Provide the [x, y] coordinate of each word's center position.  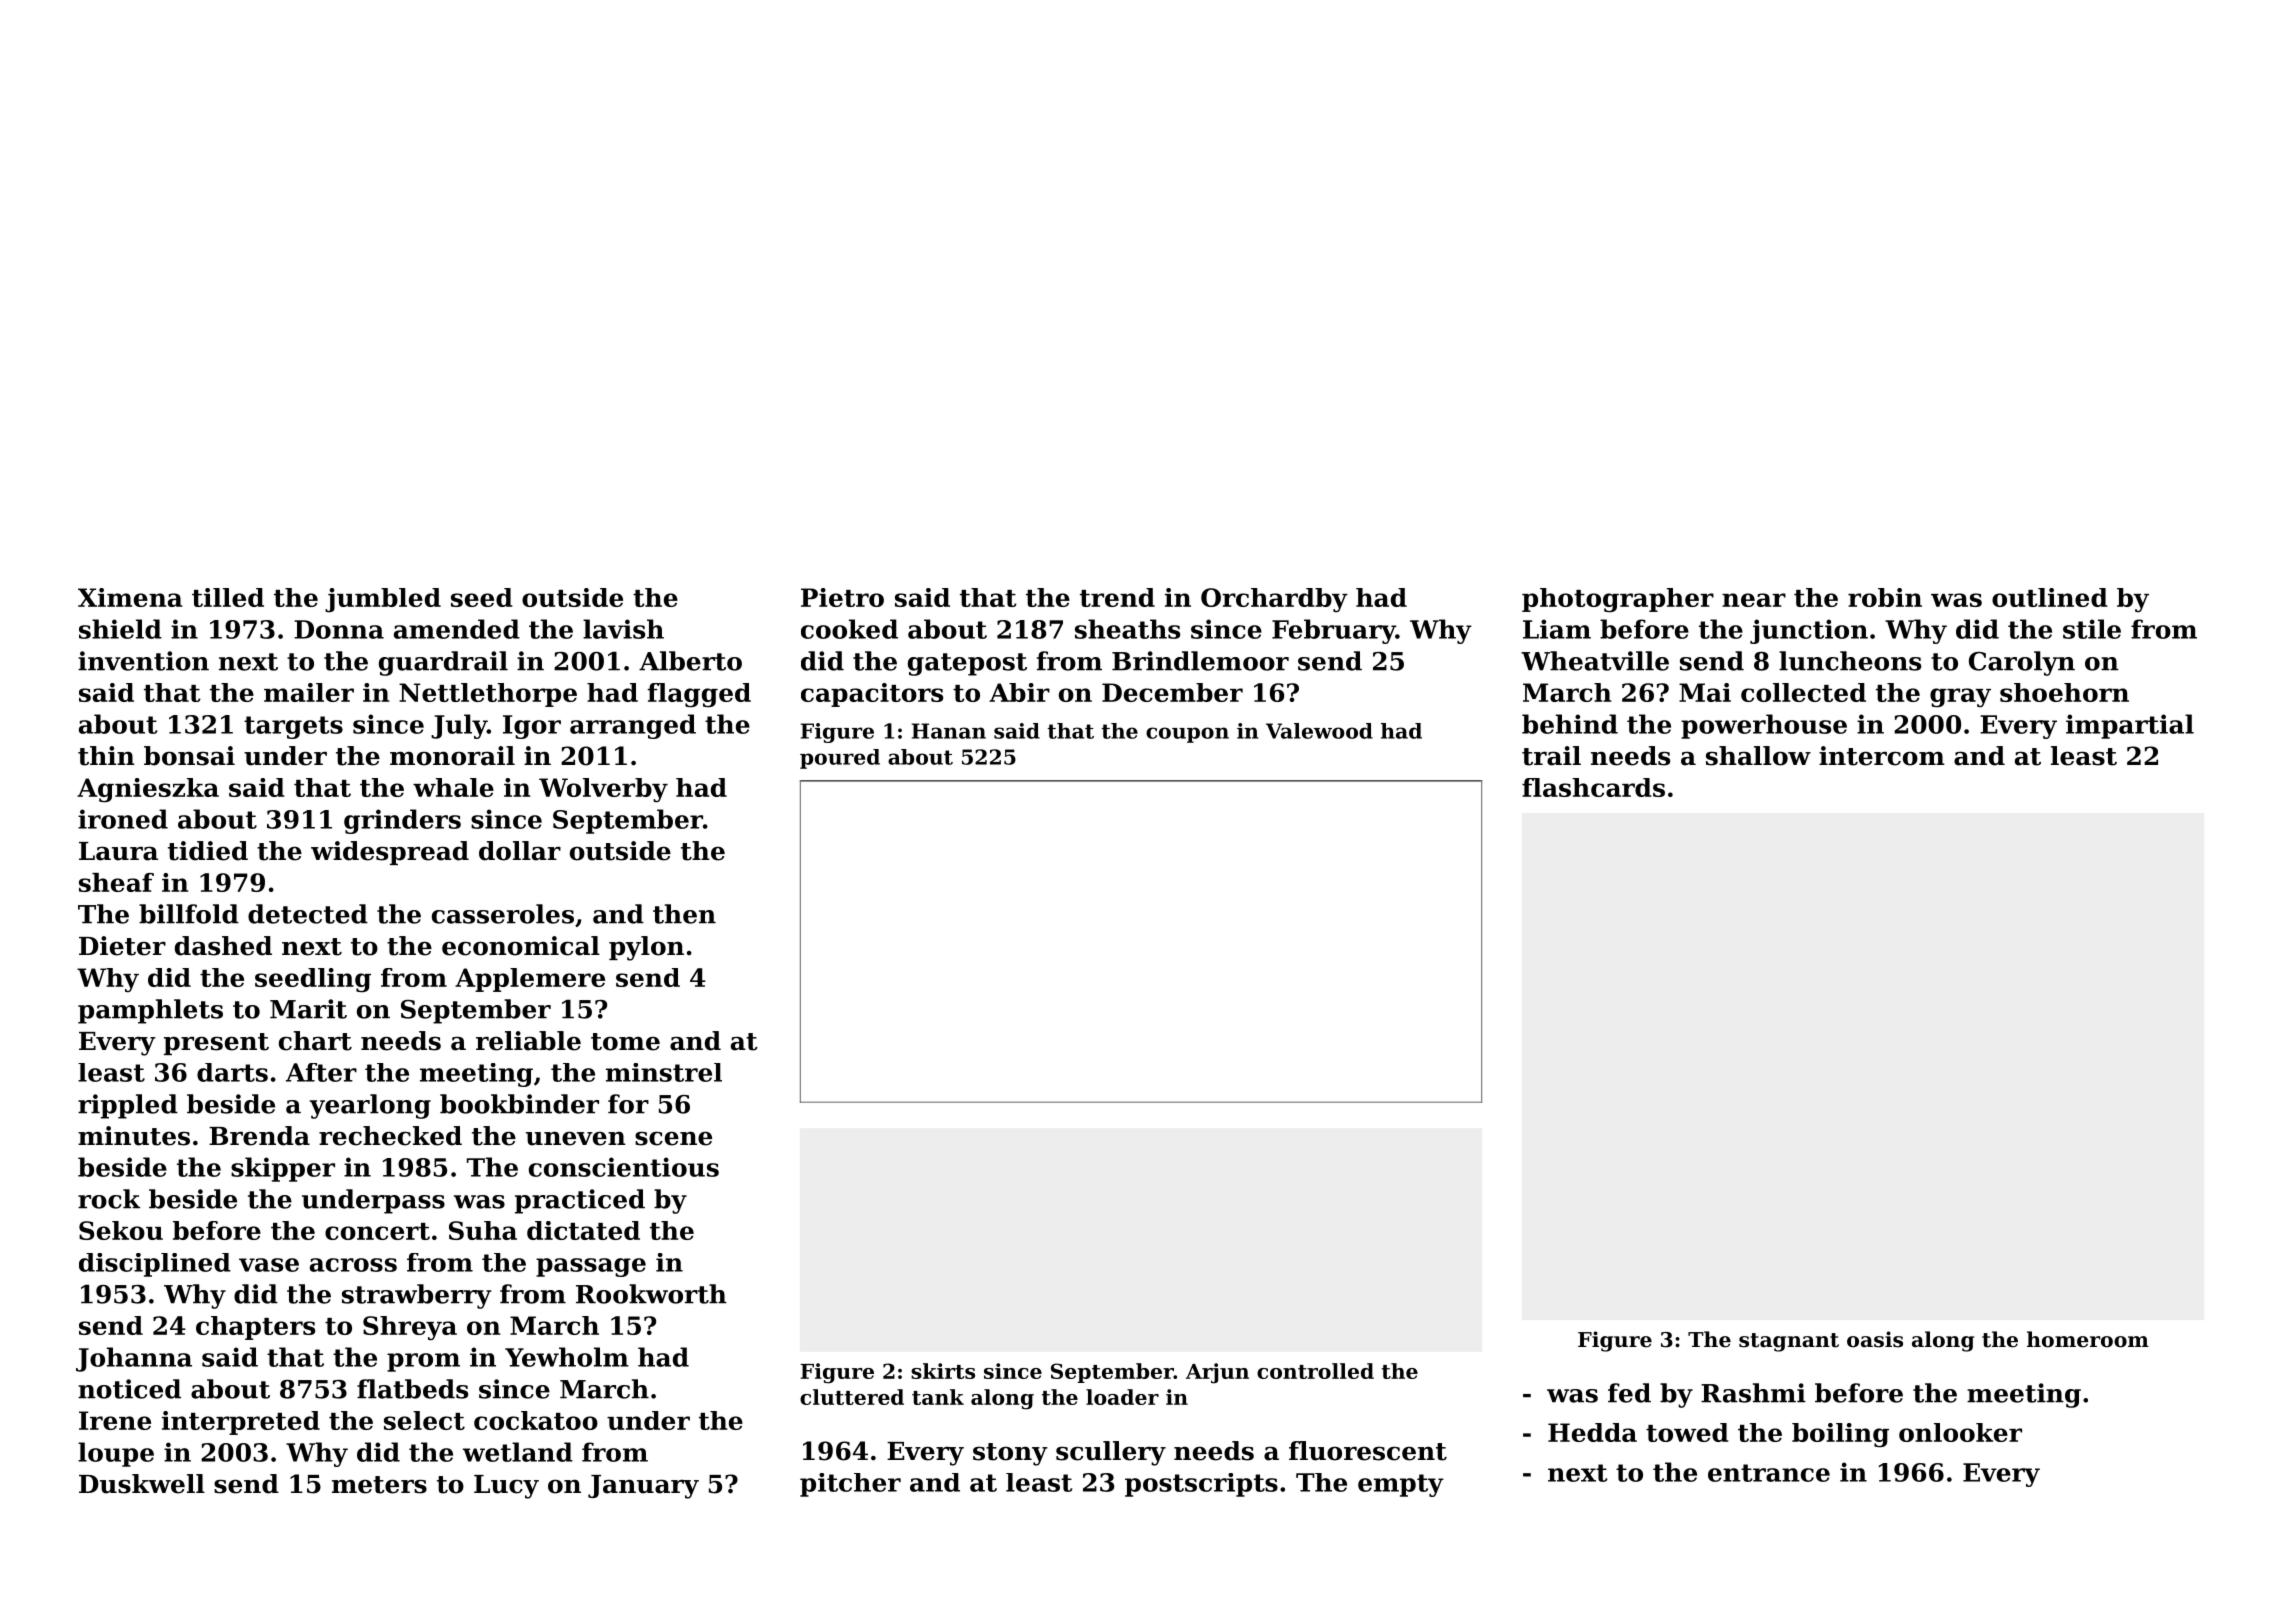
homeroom [2088, 1339]
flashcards [1593, 787]
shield [120, 629]
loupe [116, 1454]
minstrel [664, 1072]
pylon [646, 948]
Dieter [122, 946]
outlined [2050, 597]
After [321, 1072]
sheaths [1127, 629]
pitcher [850, 1485]
